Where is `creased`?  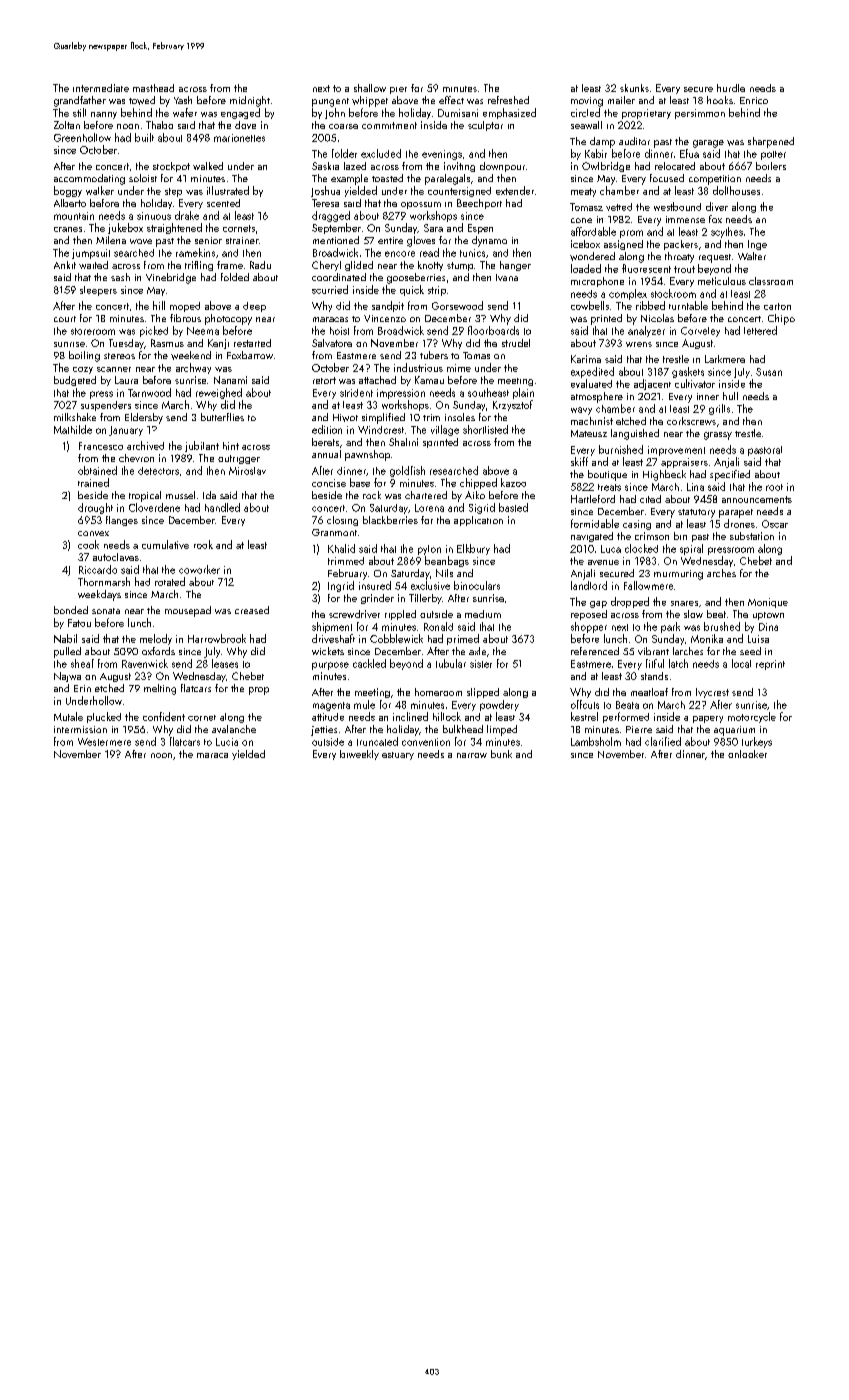
creased is located at coordinates (252, 610).
